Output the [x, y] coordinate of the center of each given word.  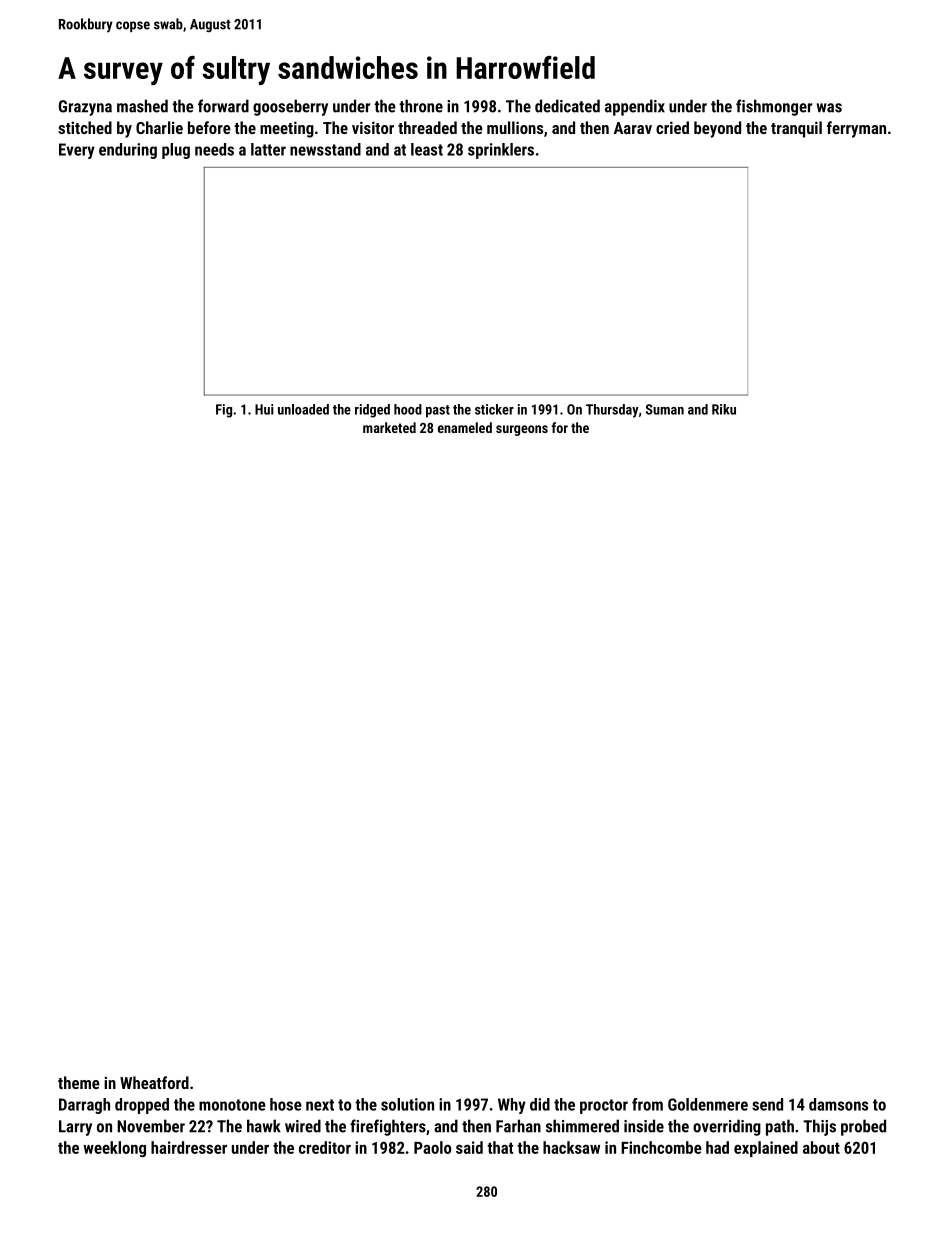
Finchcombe [661, 1147]
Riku [724, 409]
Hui [264, 409]
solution [407, 1104]
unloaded [303, 409]
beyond [717, 129]
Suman [665, 409]
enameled [465, 427]
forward [223, 106]
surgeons [522, 430]
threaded [427, 127]
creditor [325, 1147]
